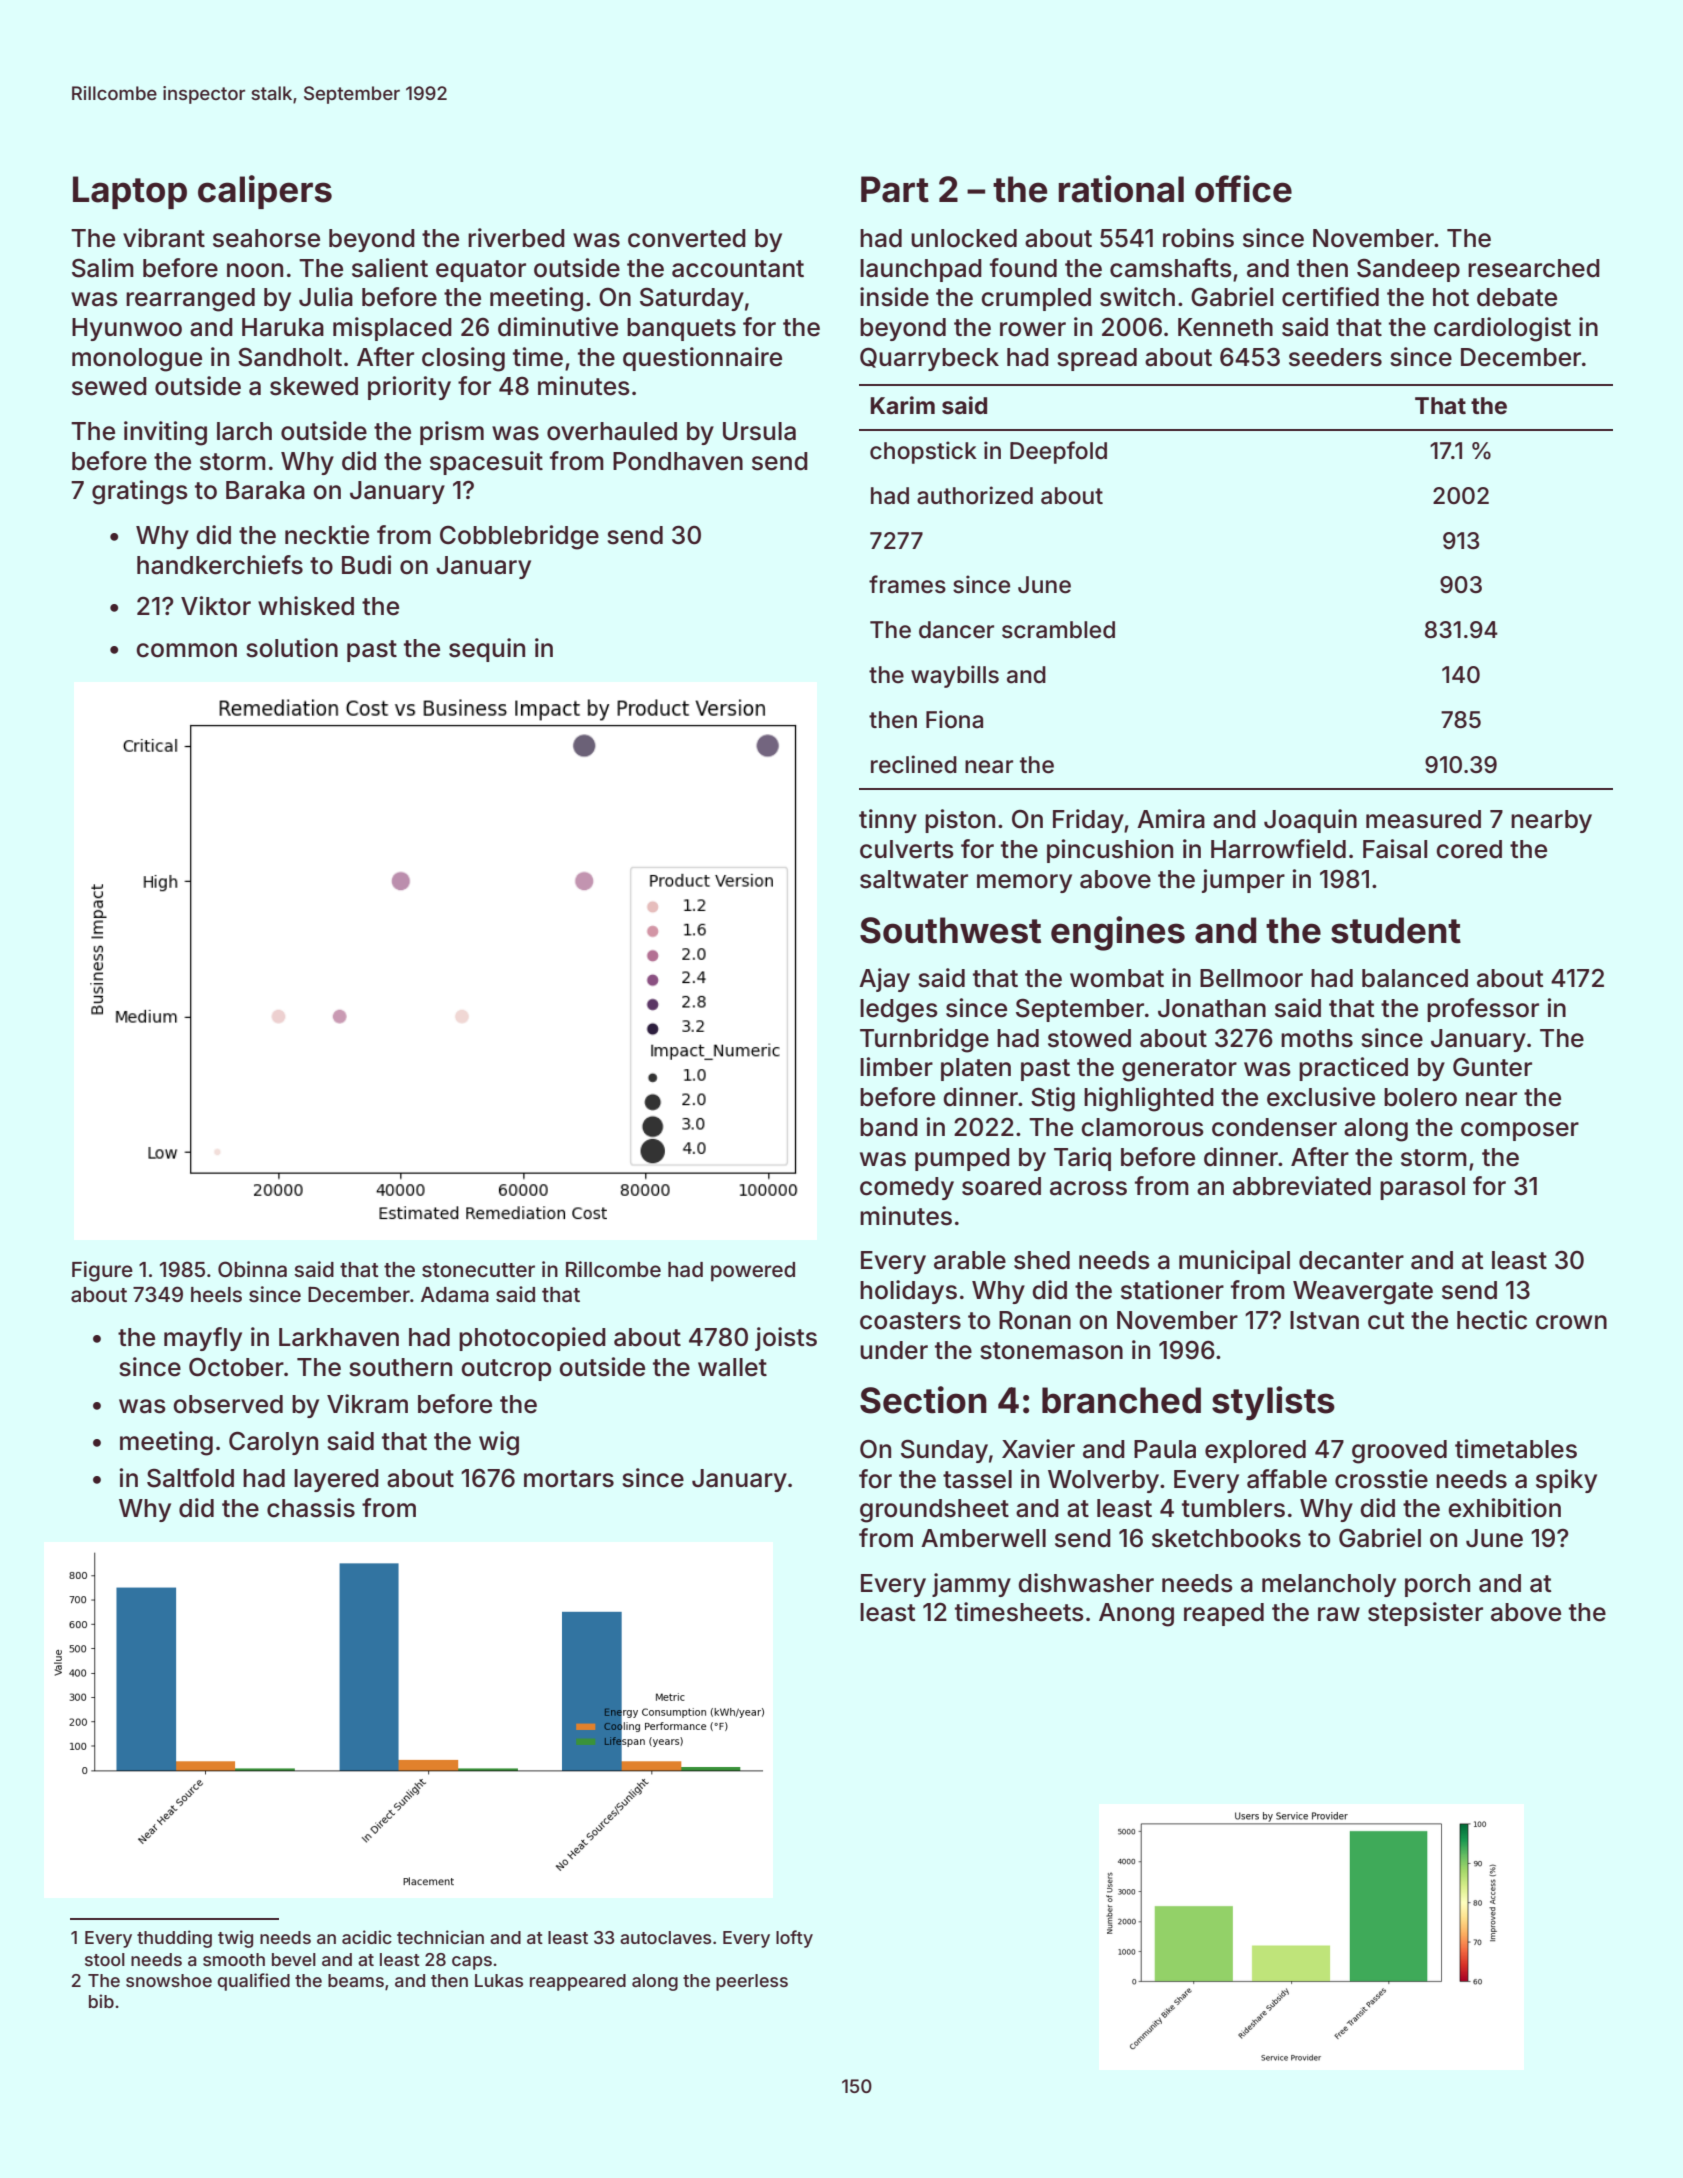 The image size is (1683, 2178). What do you see at coordinates (1243, 189) in the document?
I see `office` at bounding box center [1243, 189].
